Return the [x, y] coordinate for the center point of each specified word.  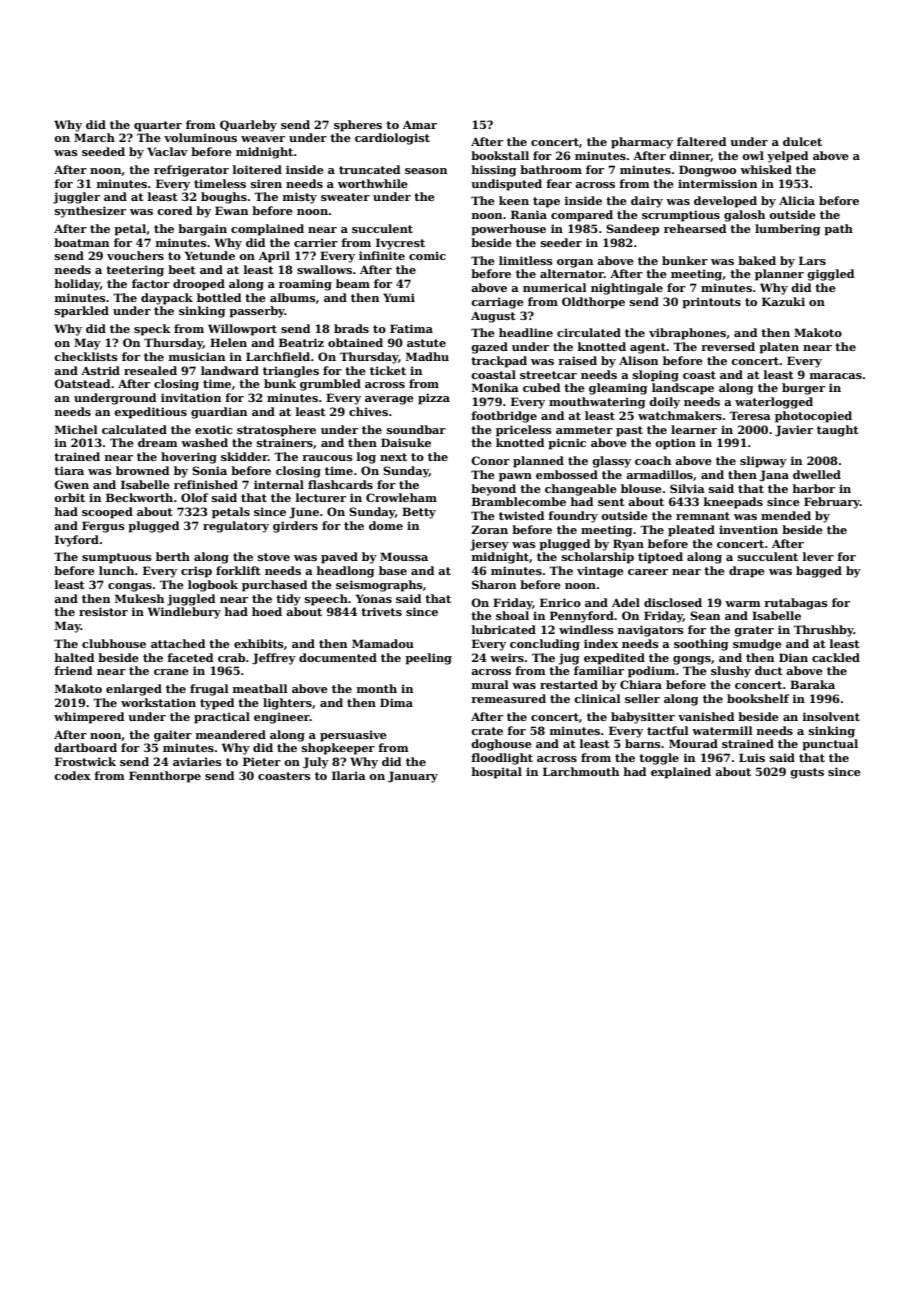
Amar [420, 124]
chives [368, 411]
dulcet [802, 141]
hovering [189, 458]
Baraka [812, 684]
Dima [396, 702]
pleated [691, 531]
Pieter [262, 761]
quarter [158, 126]
